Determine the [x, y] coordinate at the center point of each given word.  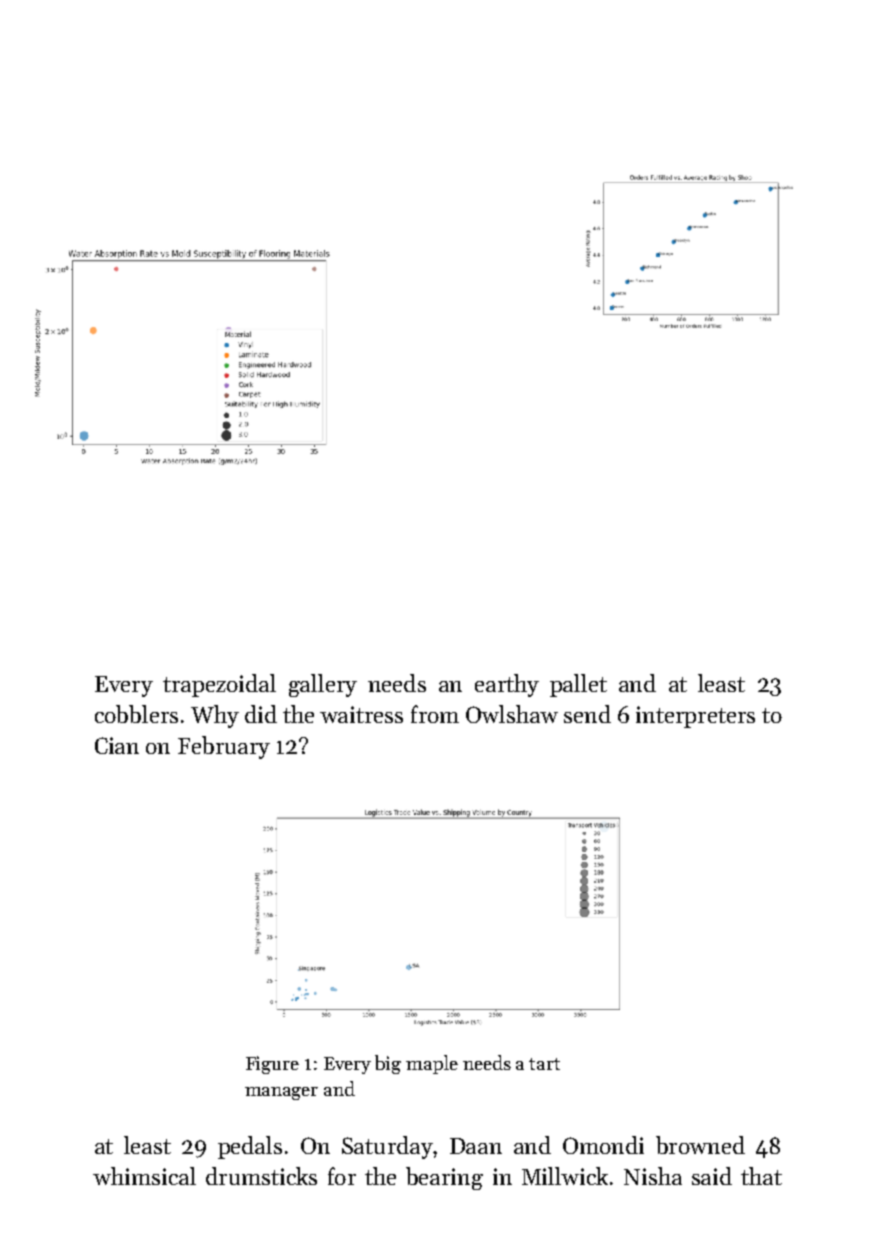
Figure [272, 1065]
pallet [578, 685]
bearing [444, 1178]
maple [432, 1064]
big [388, 1064]
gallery [323, 685]
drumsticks [261, 1176]
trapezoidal [219, 685]
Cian [117, 745]
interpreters [695, 717]
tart [544, 1064]
